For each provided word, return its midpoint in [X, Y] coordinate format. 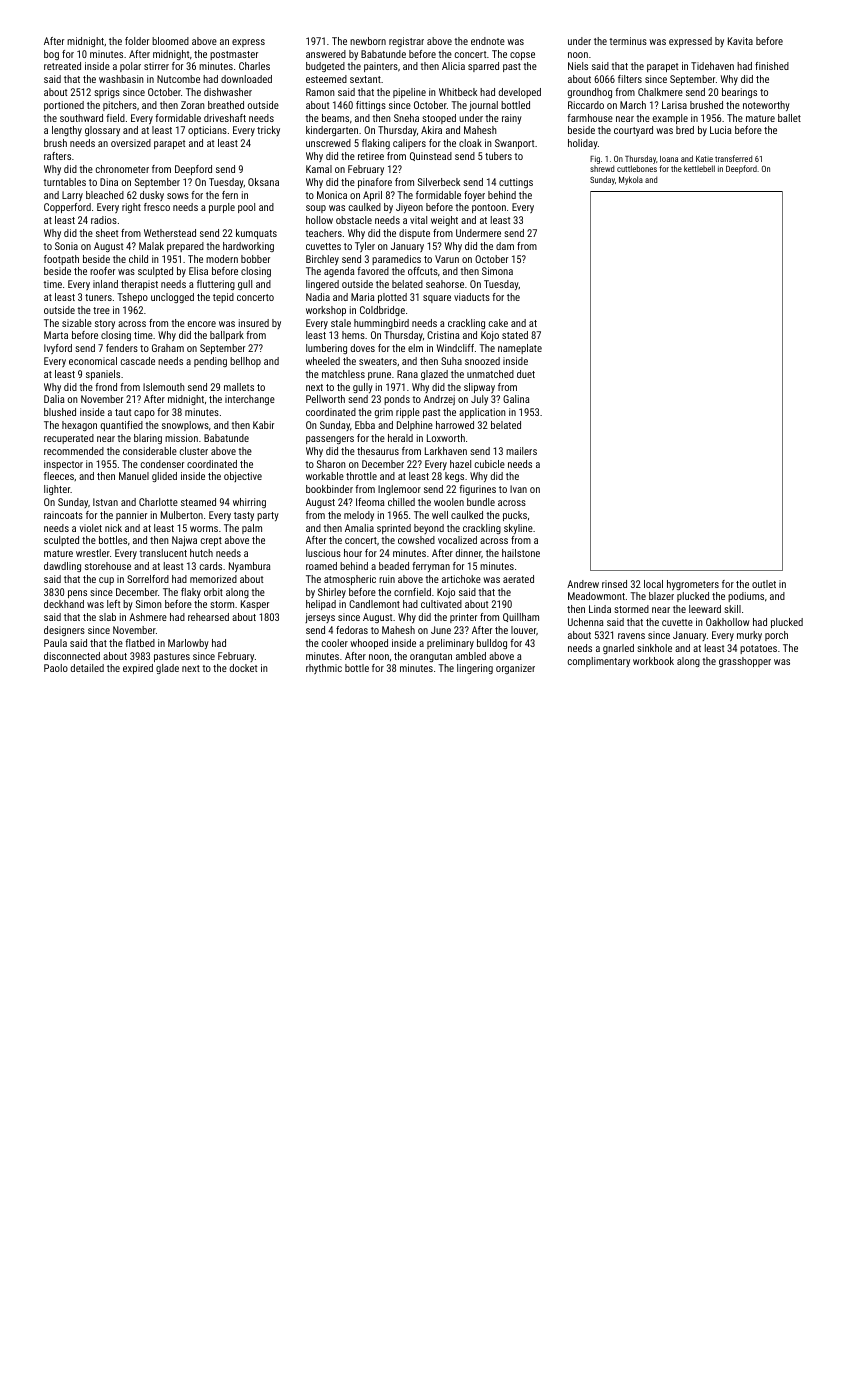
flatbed [140, 643]
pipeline [409, 93]
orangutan [431, 657]
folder [137, 41]
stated [515, 335]
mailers [521, 451]
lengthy [67, 131]
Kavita [740, 41]
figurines [477, 490]
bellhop [245, 362]
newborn [368, 41]
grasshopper [745, 662]
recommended [74, 451]
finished [772, 66]
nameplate [520, 349]
